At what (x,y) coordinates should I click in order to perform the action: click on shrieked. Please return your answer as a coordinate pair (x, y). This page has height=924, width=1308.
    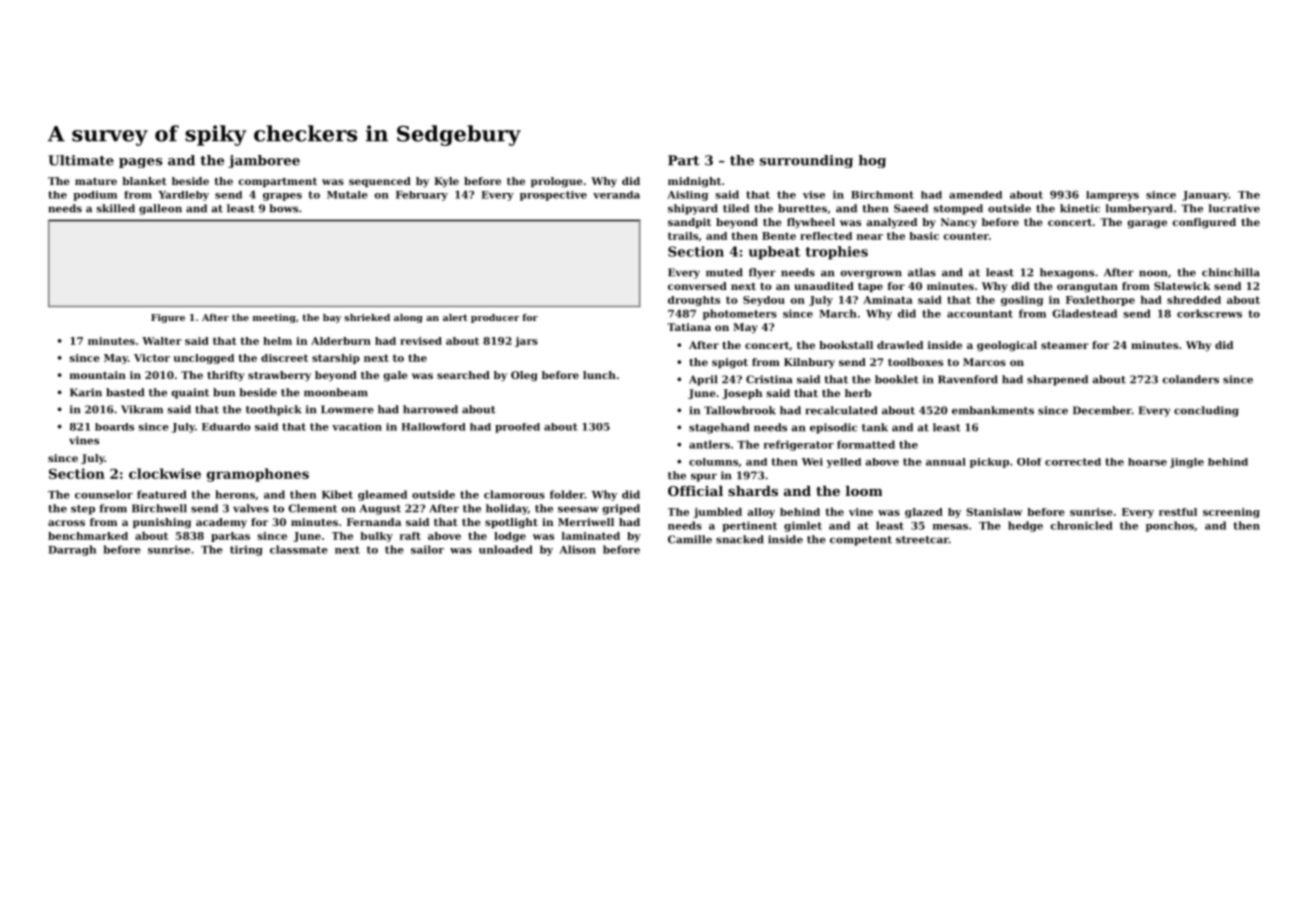
    Looking at the image, I should click on (367, 317).
